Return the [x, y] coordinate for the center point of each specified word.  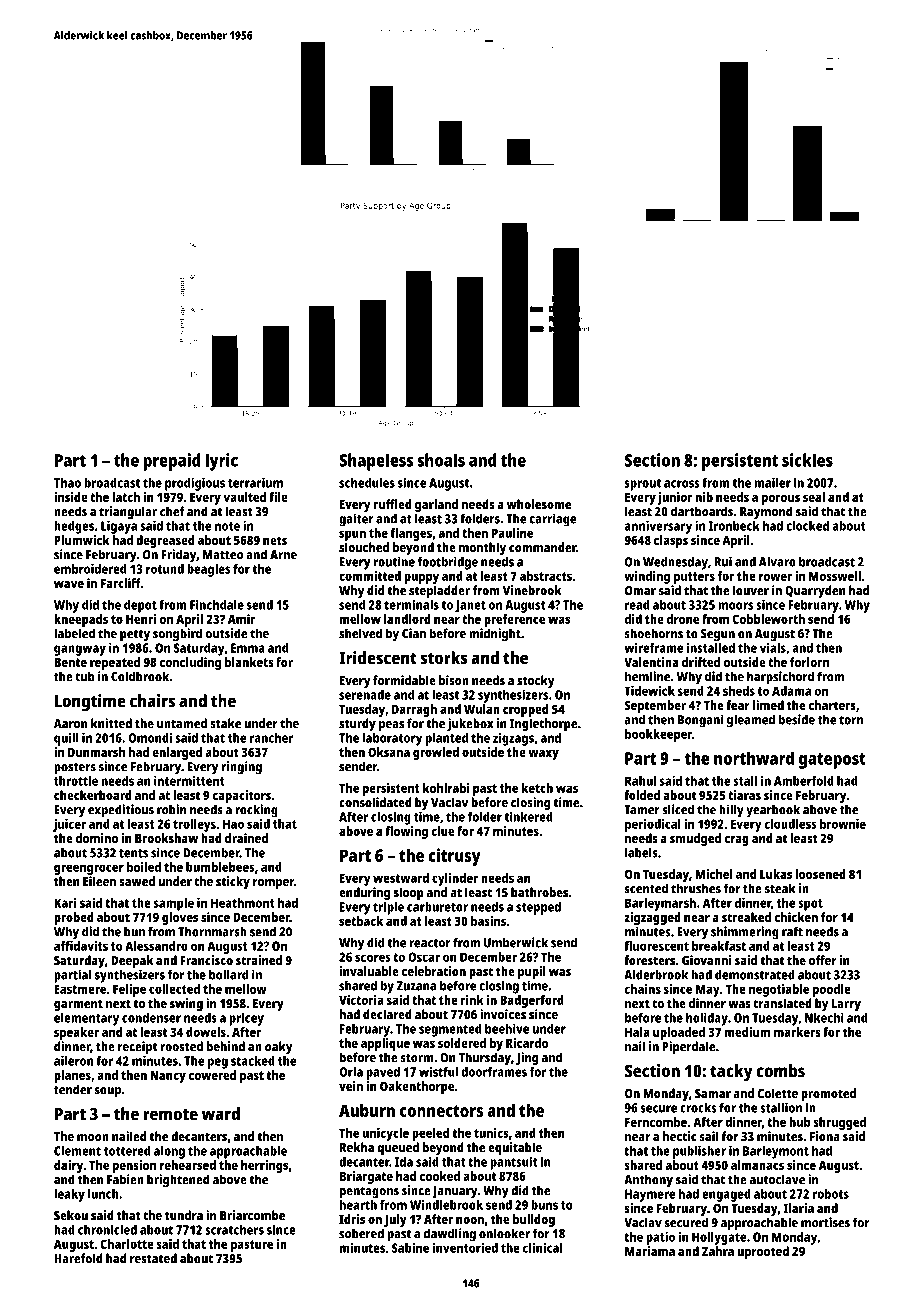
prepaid [172, 462]
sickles [807, 460]
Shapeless [376, 462]
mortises [825, 1222]
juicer [69, 825]
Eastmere [80, 989]
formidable [404, 680]
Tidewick [649, 691]
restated [153, 1258]
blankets [249, 662]
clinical [543, 1248]
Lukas [776, 874]
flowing [406, 832]
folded [642, 795]
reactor [430, 943]
